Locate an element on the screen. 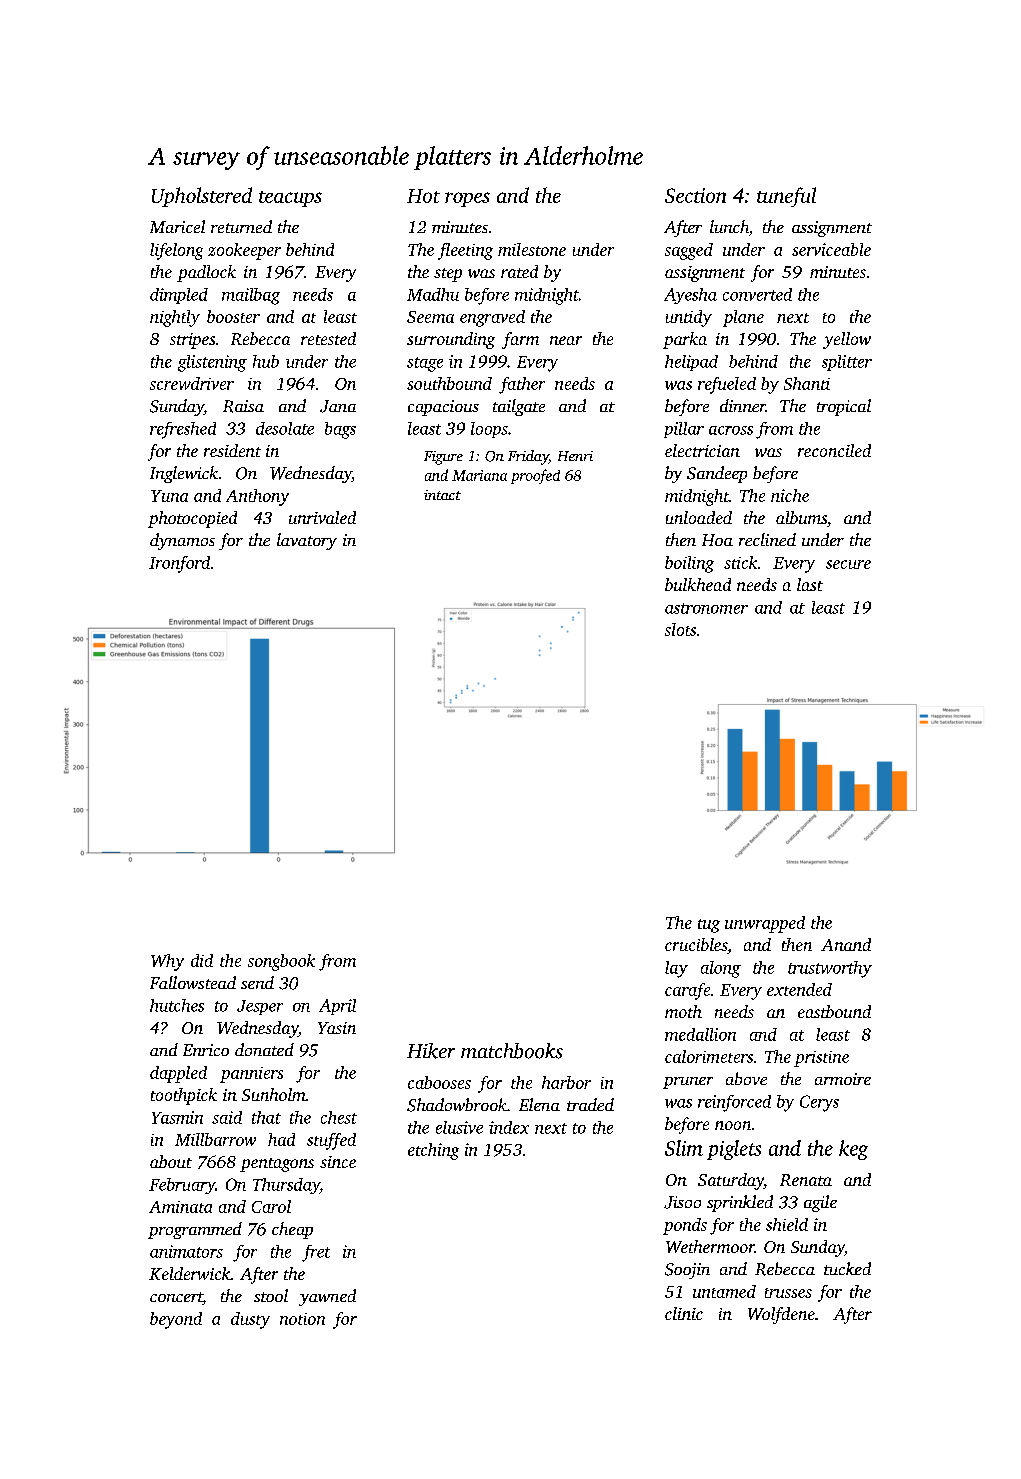  astronomer is located at coordinates (706, 608).
